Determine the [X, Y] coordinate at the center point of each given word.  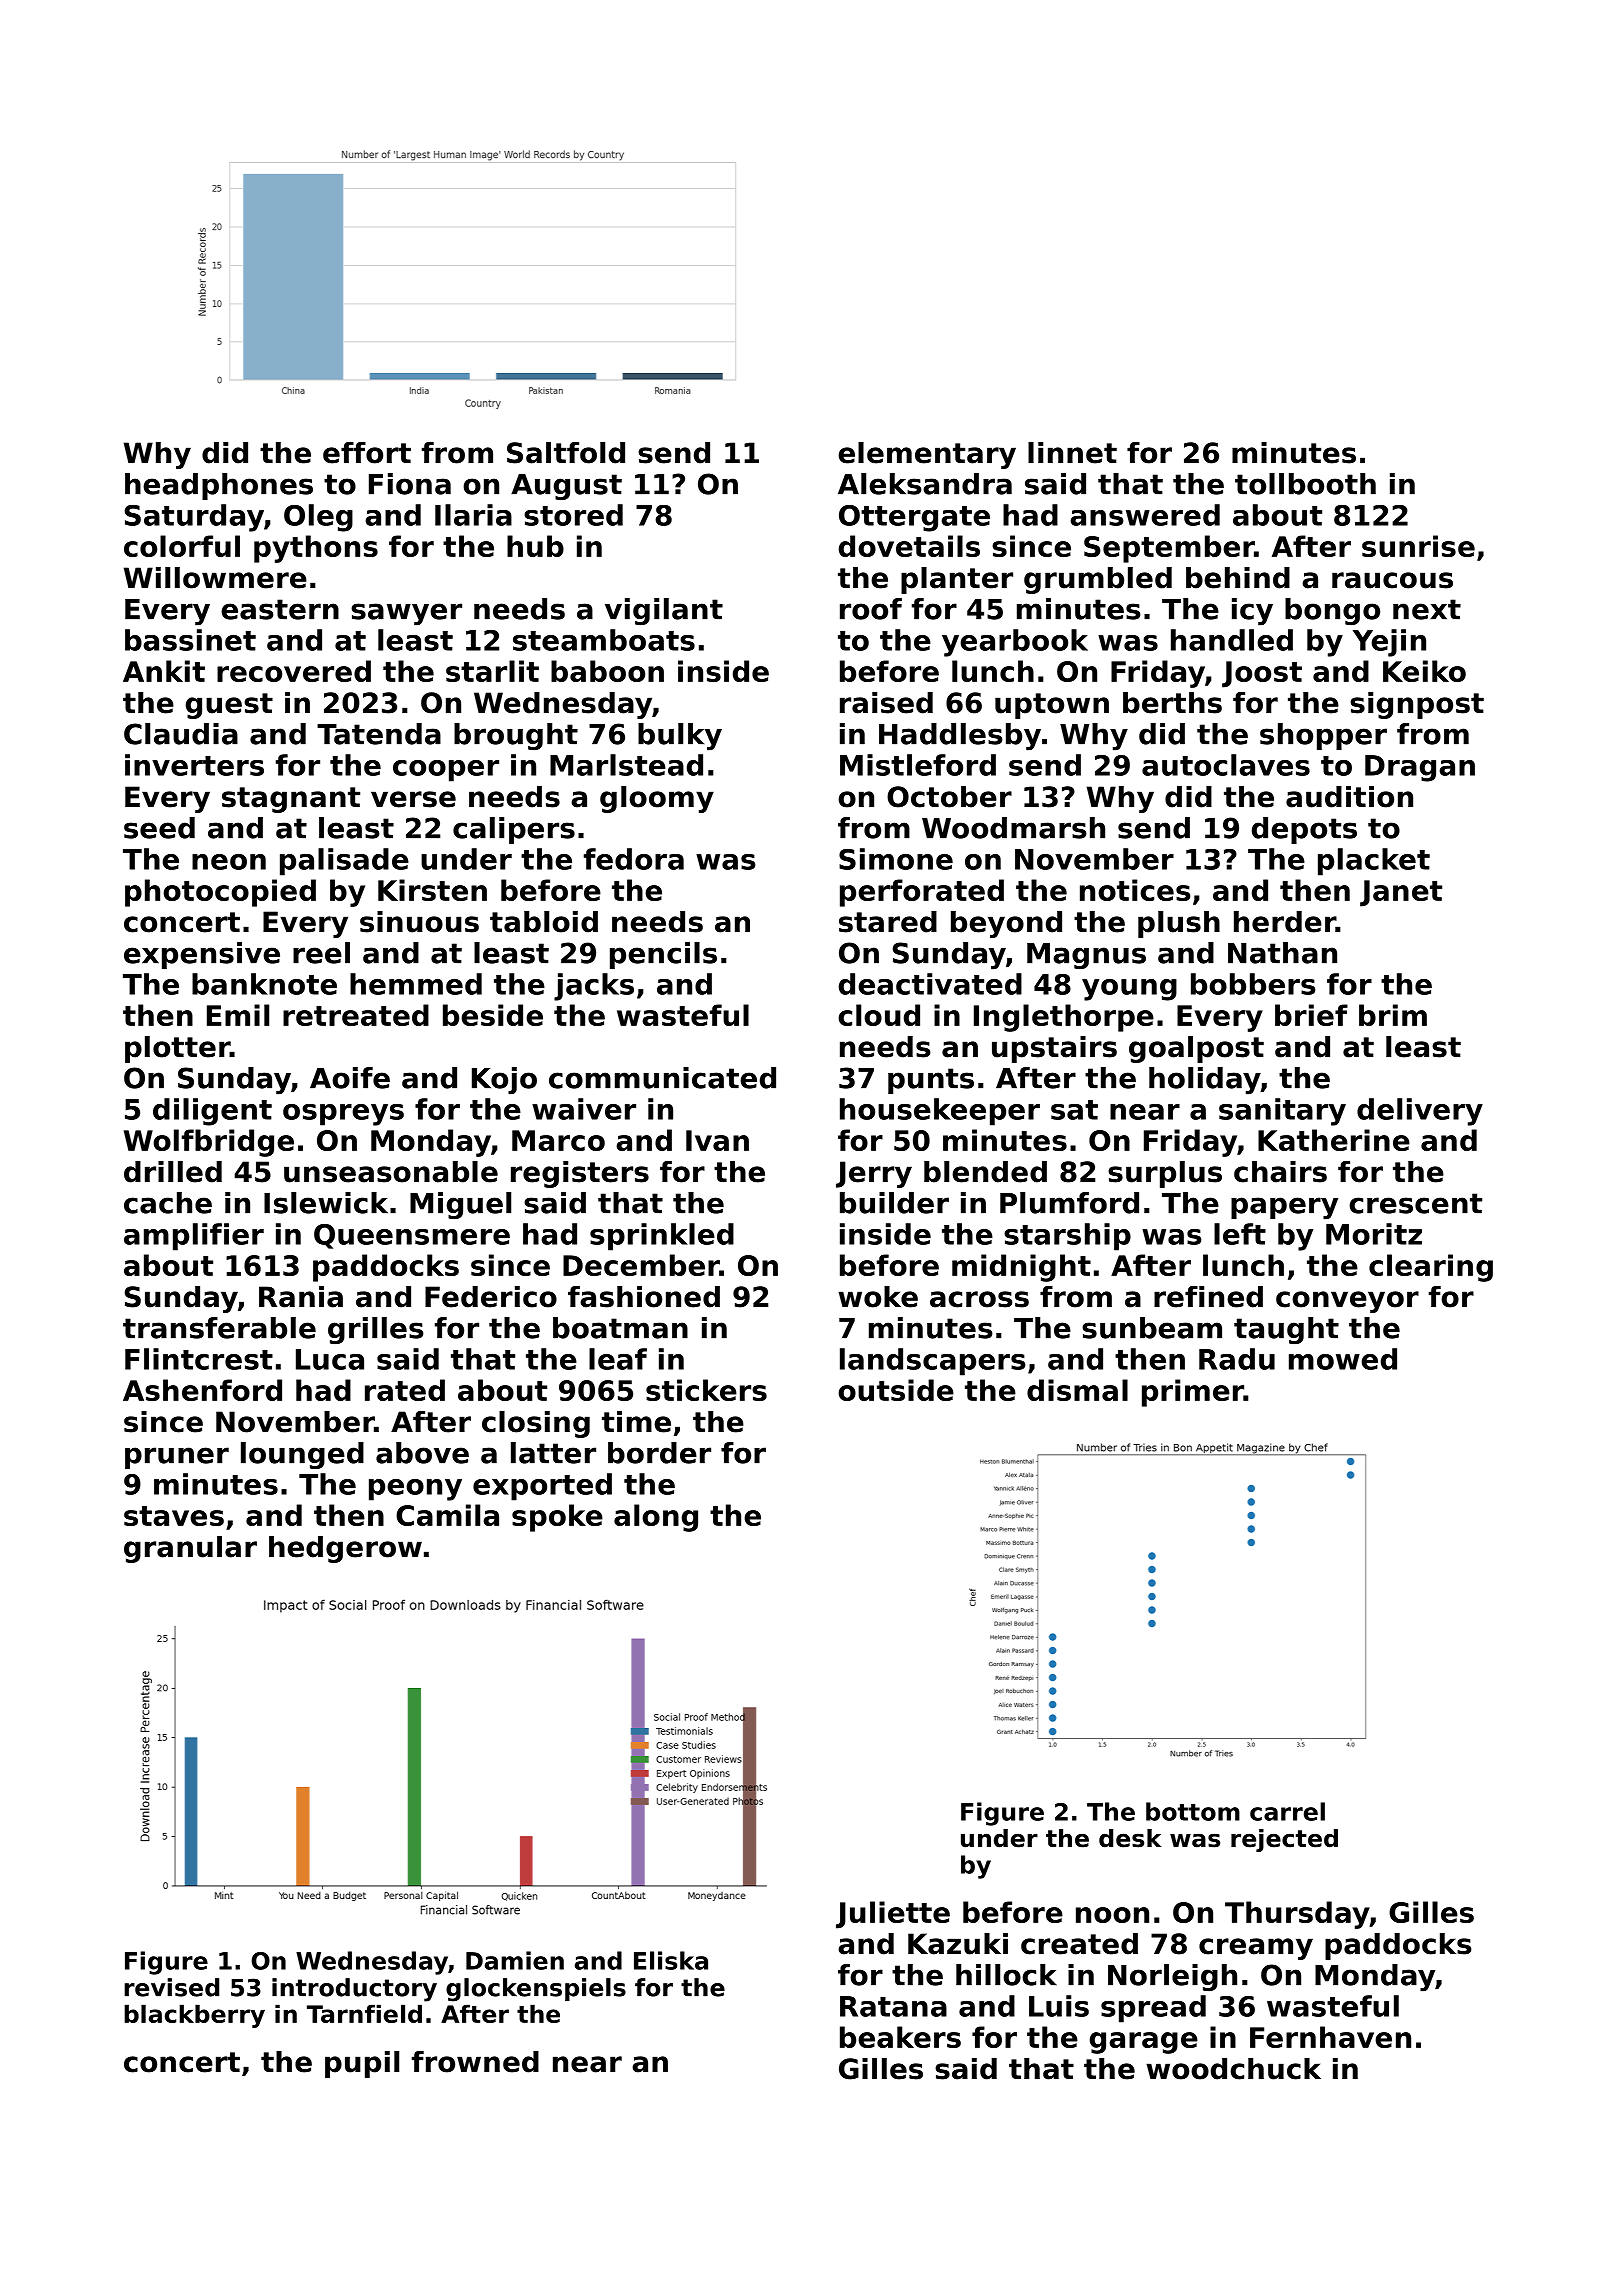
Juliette [893, 1915]
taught [1286, 1330]
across [979, 1299]
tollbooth [1305, 484]
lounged [302, 1455]
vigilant [664, 611]
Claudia [181, 734]
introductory [354, 1990]
